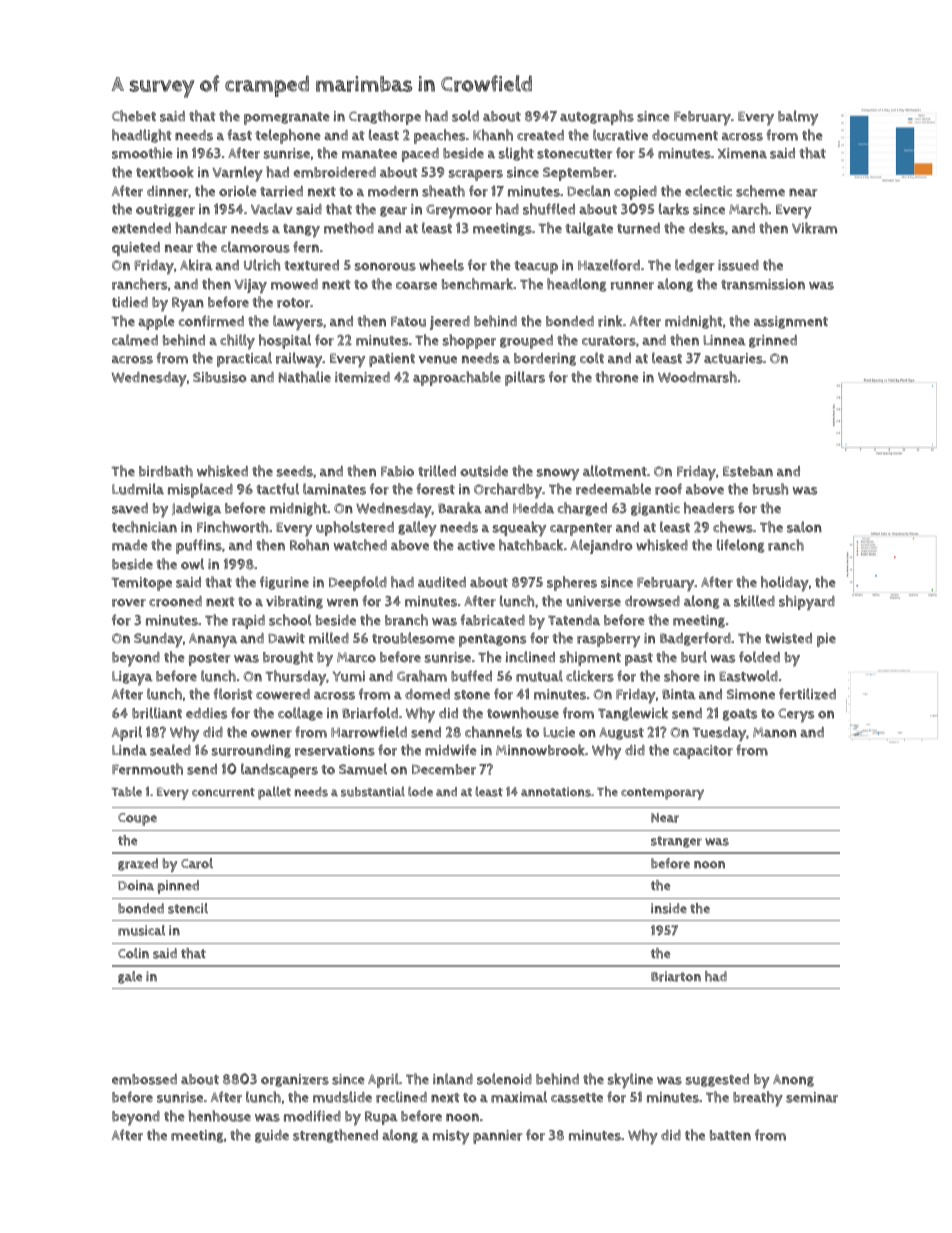 The width and height of the screenshot is (952, 1233). What do you see at coordinates (188, 908) in the screenshot?
I see `stencil` at bounding box center [188, 908].
